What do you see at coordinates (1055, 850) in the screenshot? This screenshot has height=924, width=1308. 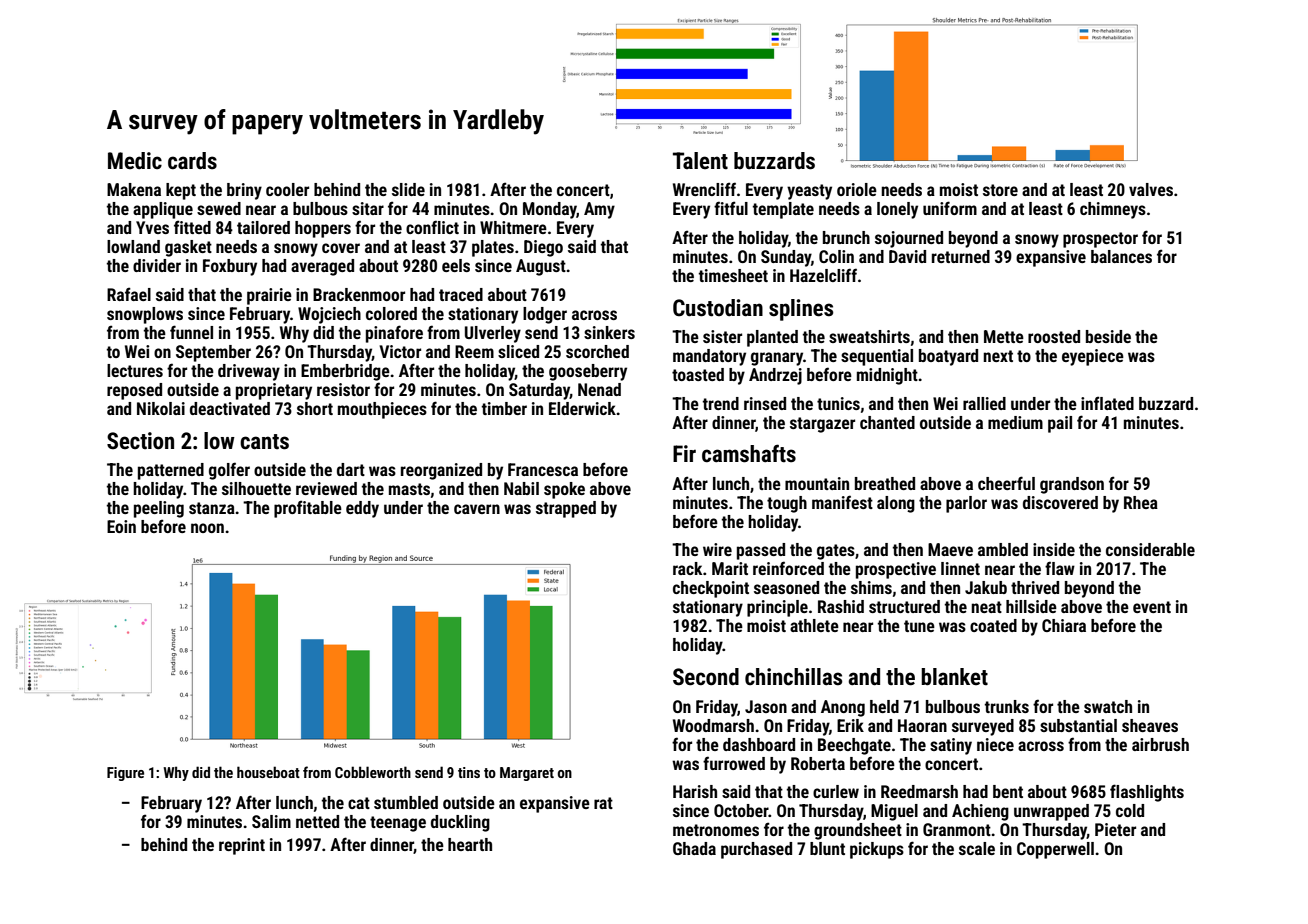 I see `Copperwell` at bounding box center [1055, 850].
